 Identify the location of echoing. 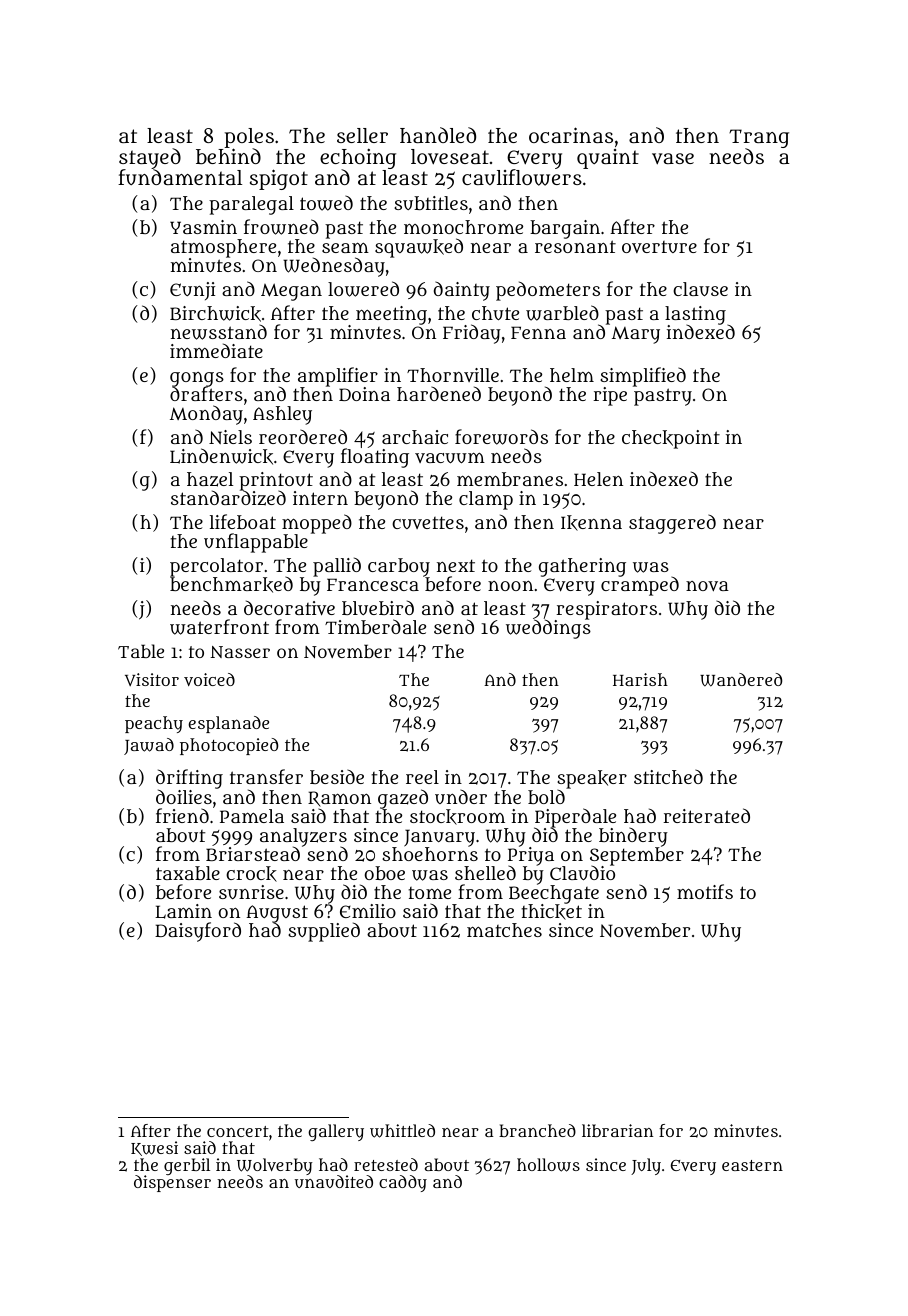
(358, 159).
